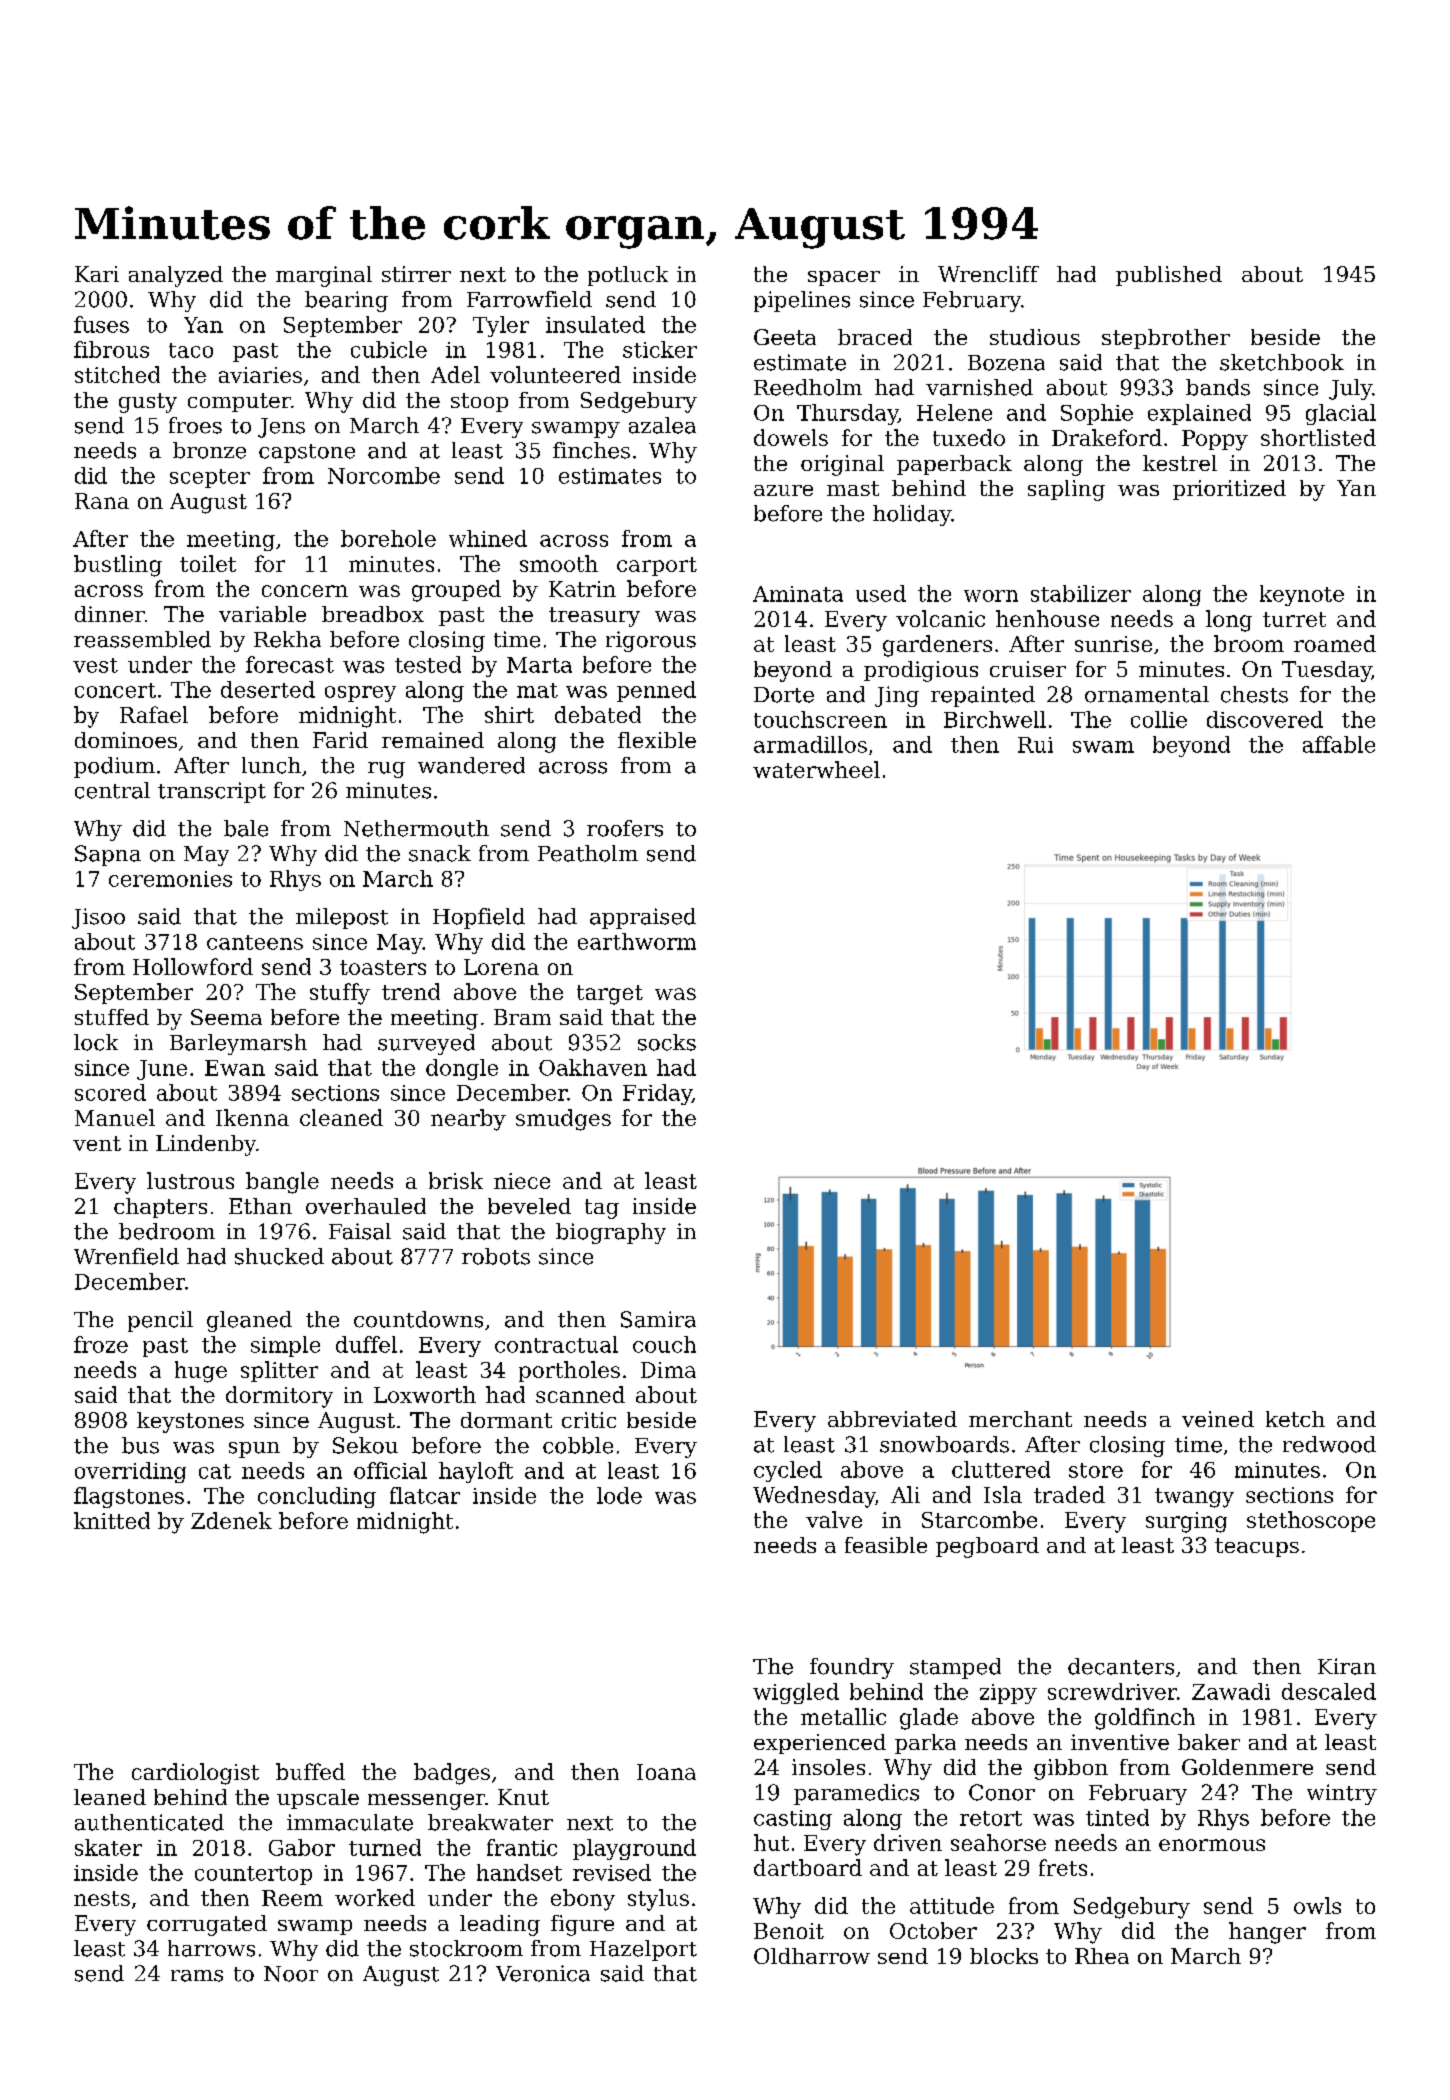 The height and width of the image is (2100, 1450). Describe the element at coordinates (812, 1956) in the image. I see `Oldharrow` at that location.
